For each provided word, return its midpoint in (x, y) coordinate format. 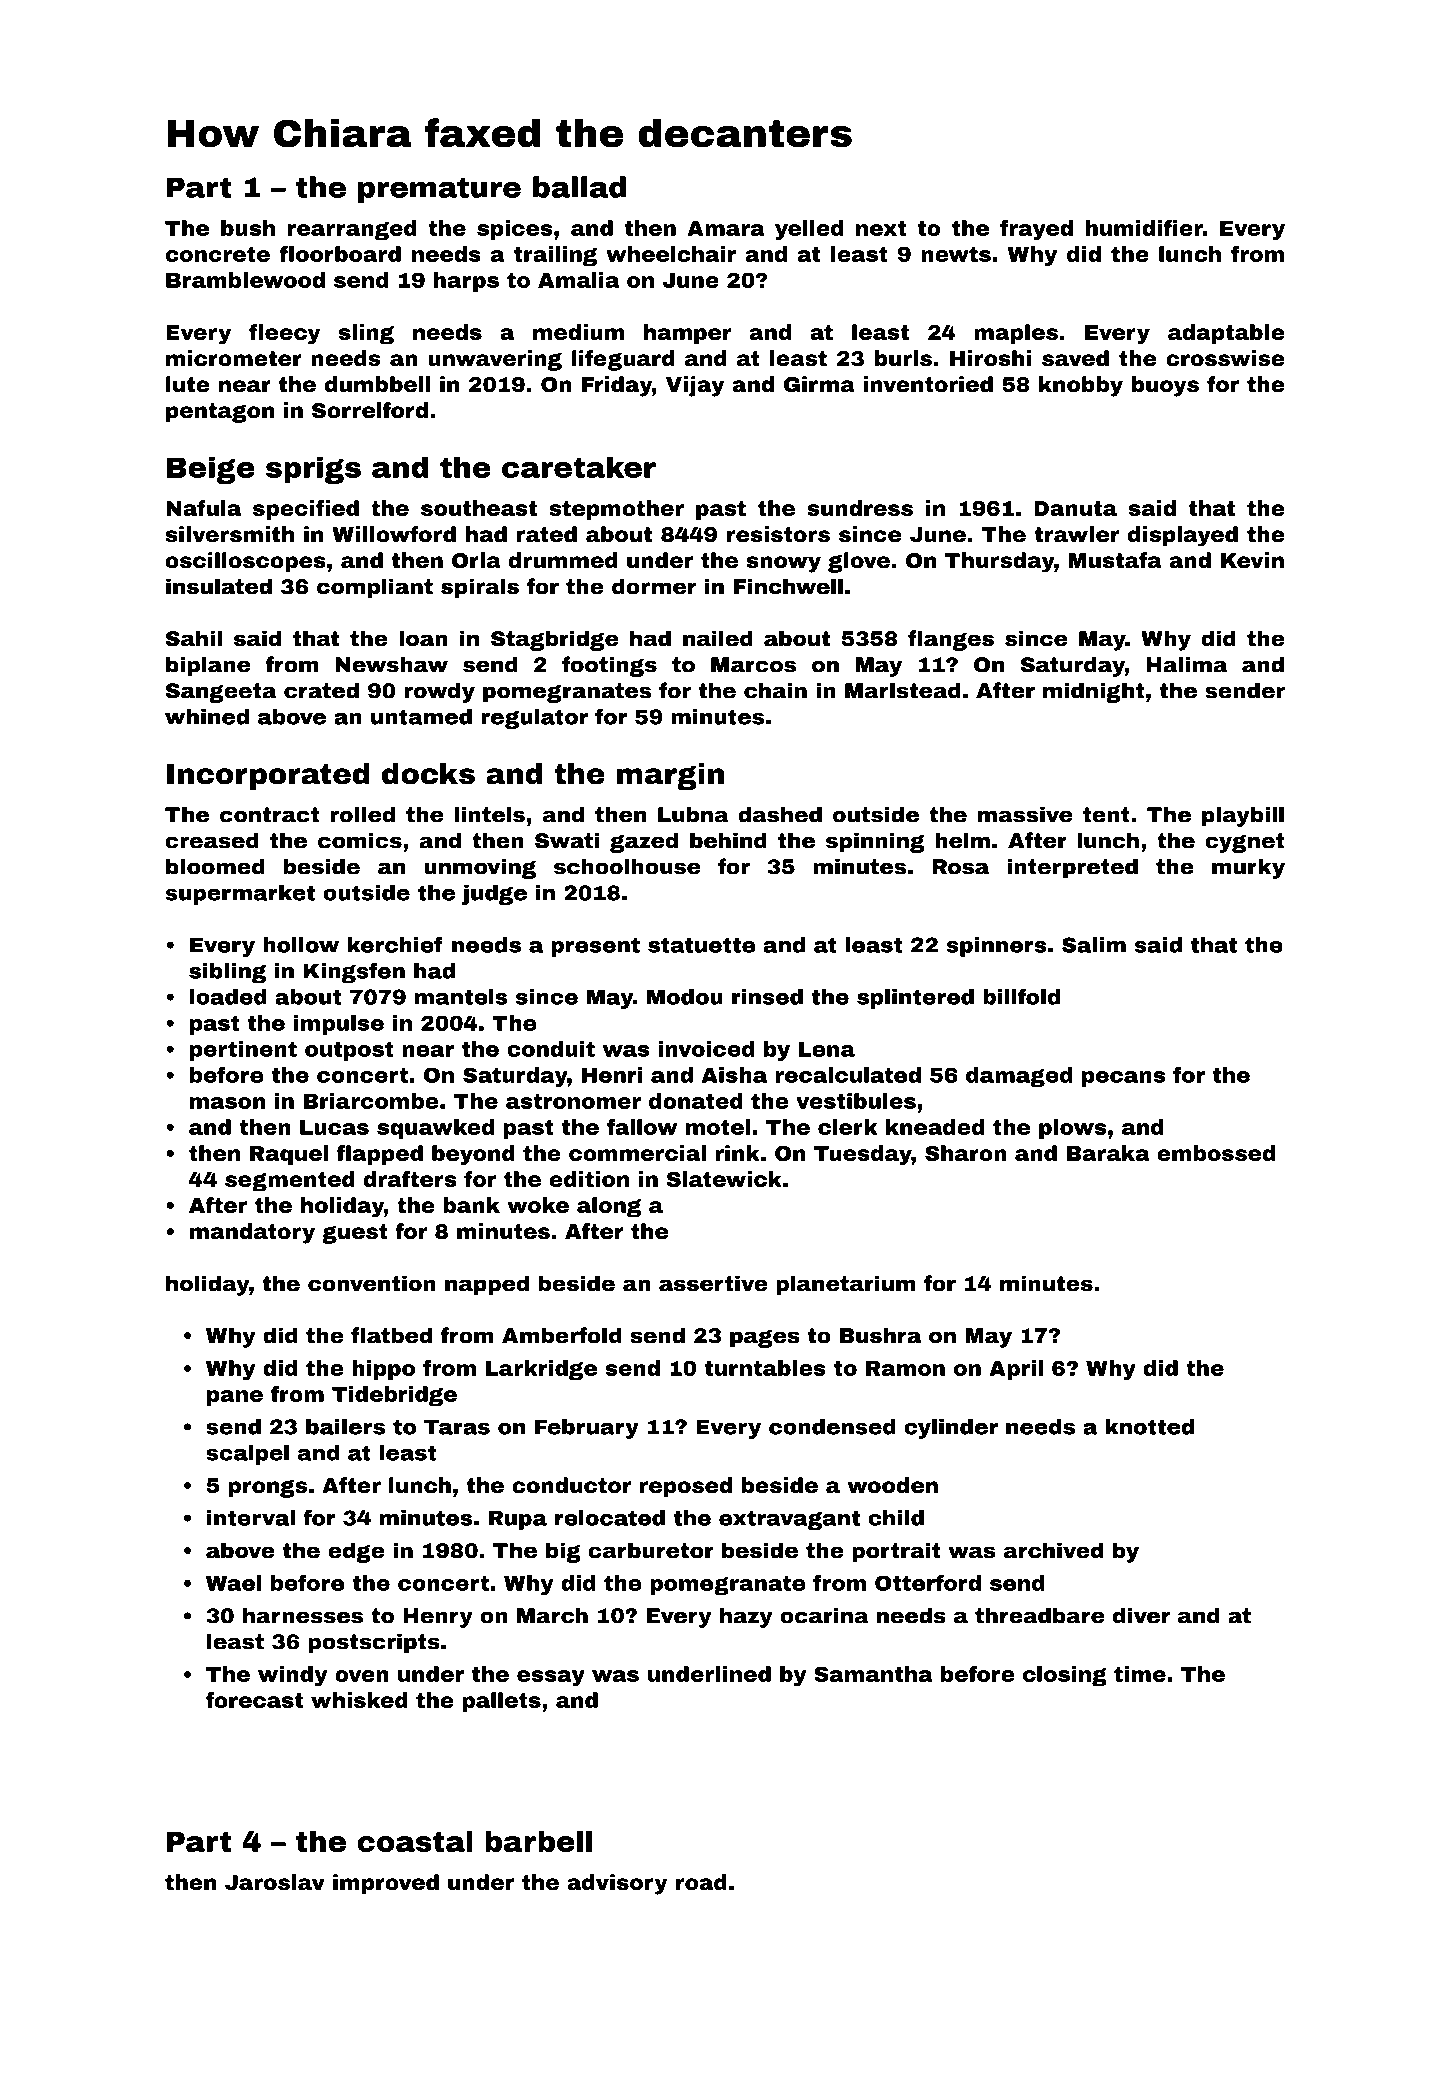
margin (670, 776)
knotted (1150, 1426)
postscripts (374, 1643)
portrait (896, 1552)
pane (235, 1398)
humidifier (1144, 228)
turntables (765, 1368)
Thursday (999, 562)
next (881, 228)
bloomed (215, 866)
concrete (217, 254)
